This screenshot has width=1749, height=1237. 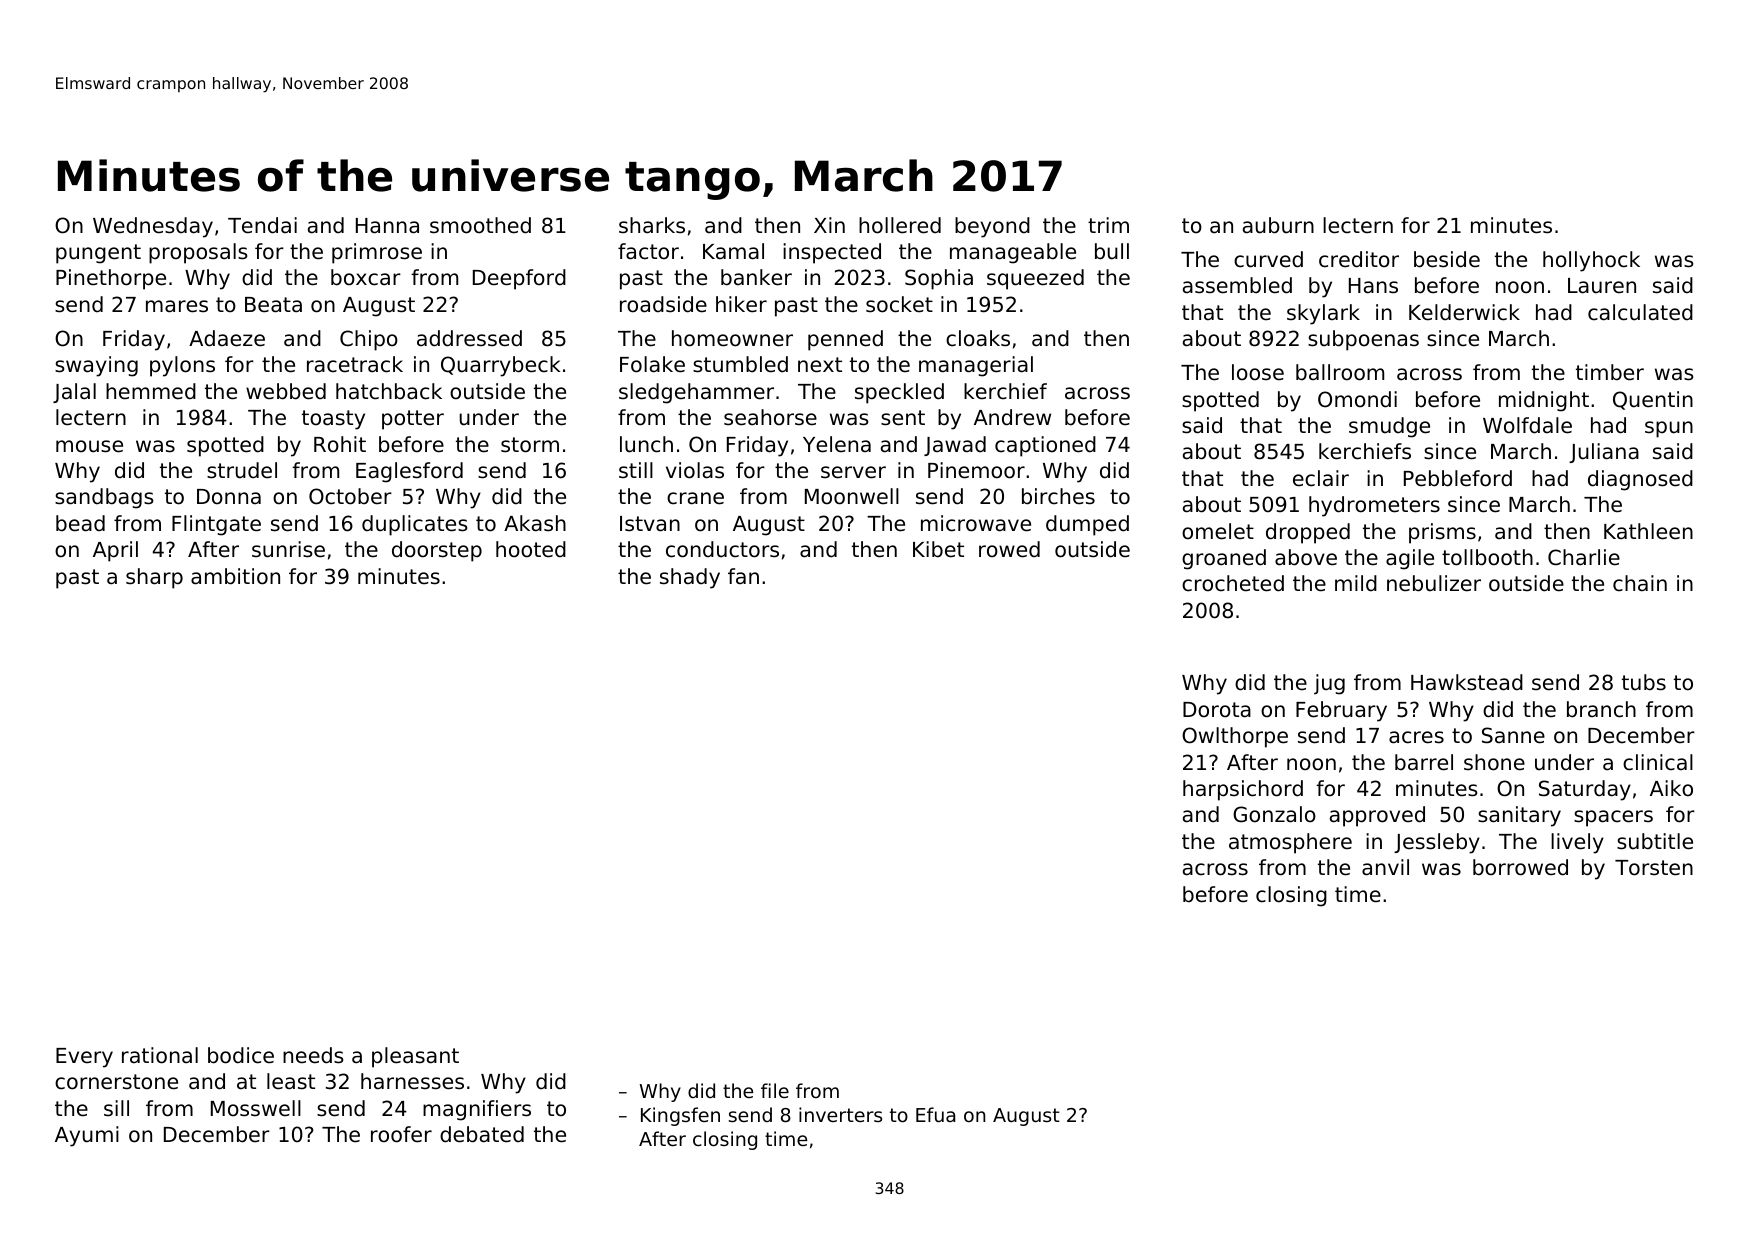 What do you see at coordinates (935, 1114) in the screenshot?
I see `Efua` at bounding box center [935, 1114].
